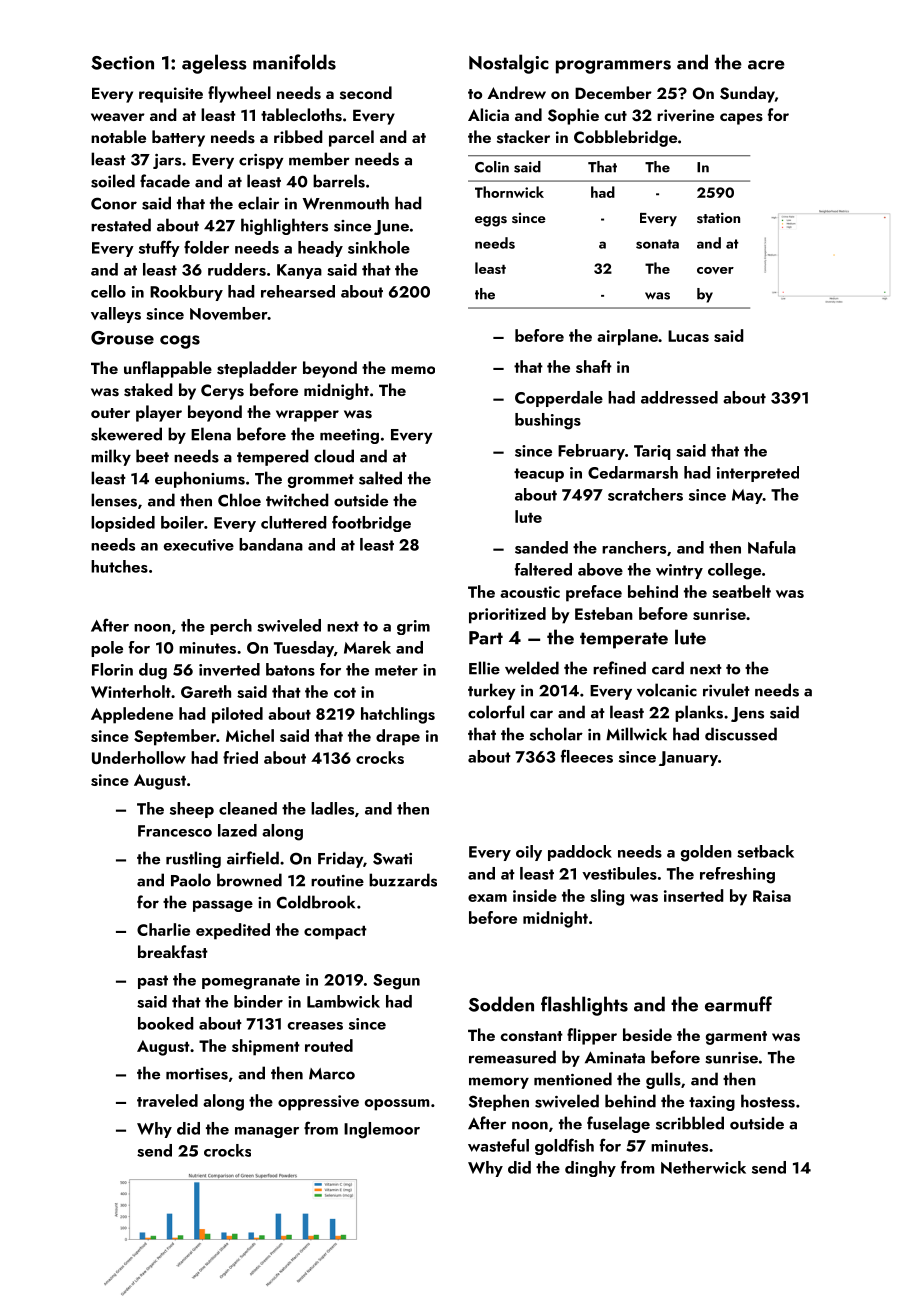 This screenshot has width=908, height=1316. I want to click on interpreted, so click(758, 474).
